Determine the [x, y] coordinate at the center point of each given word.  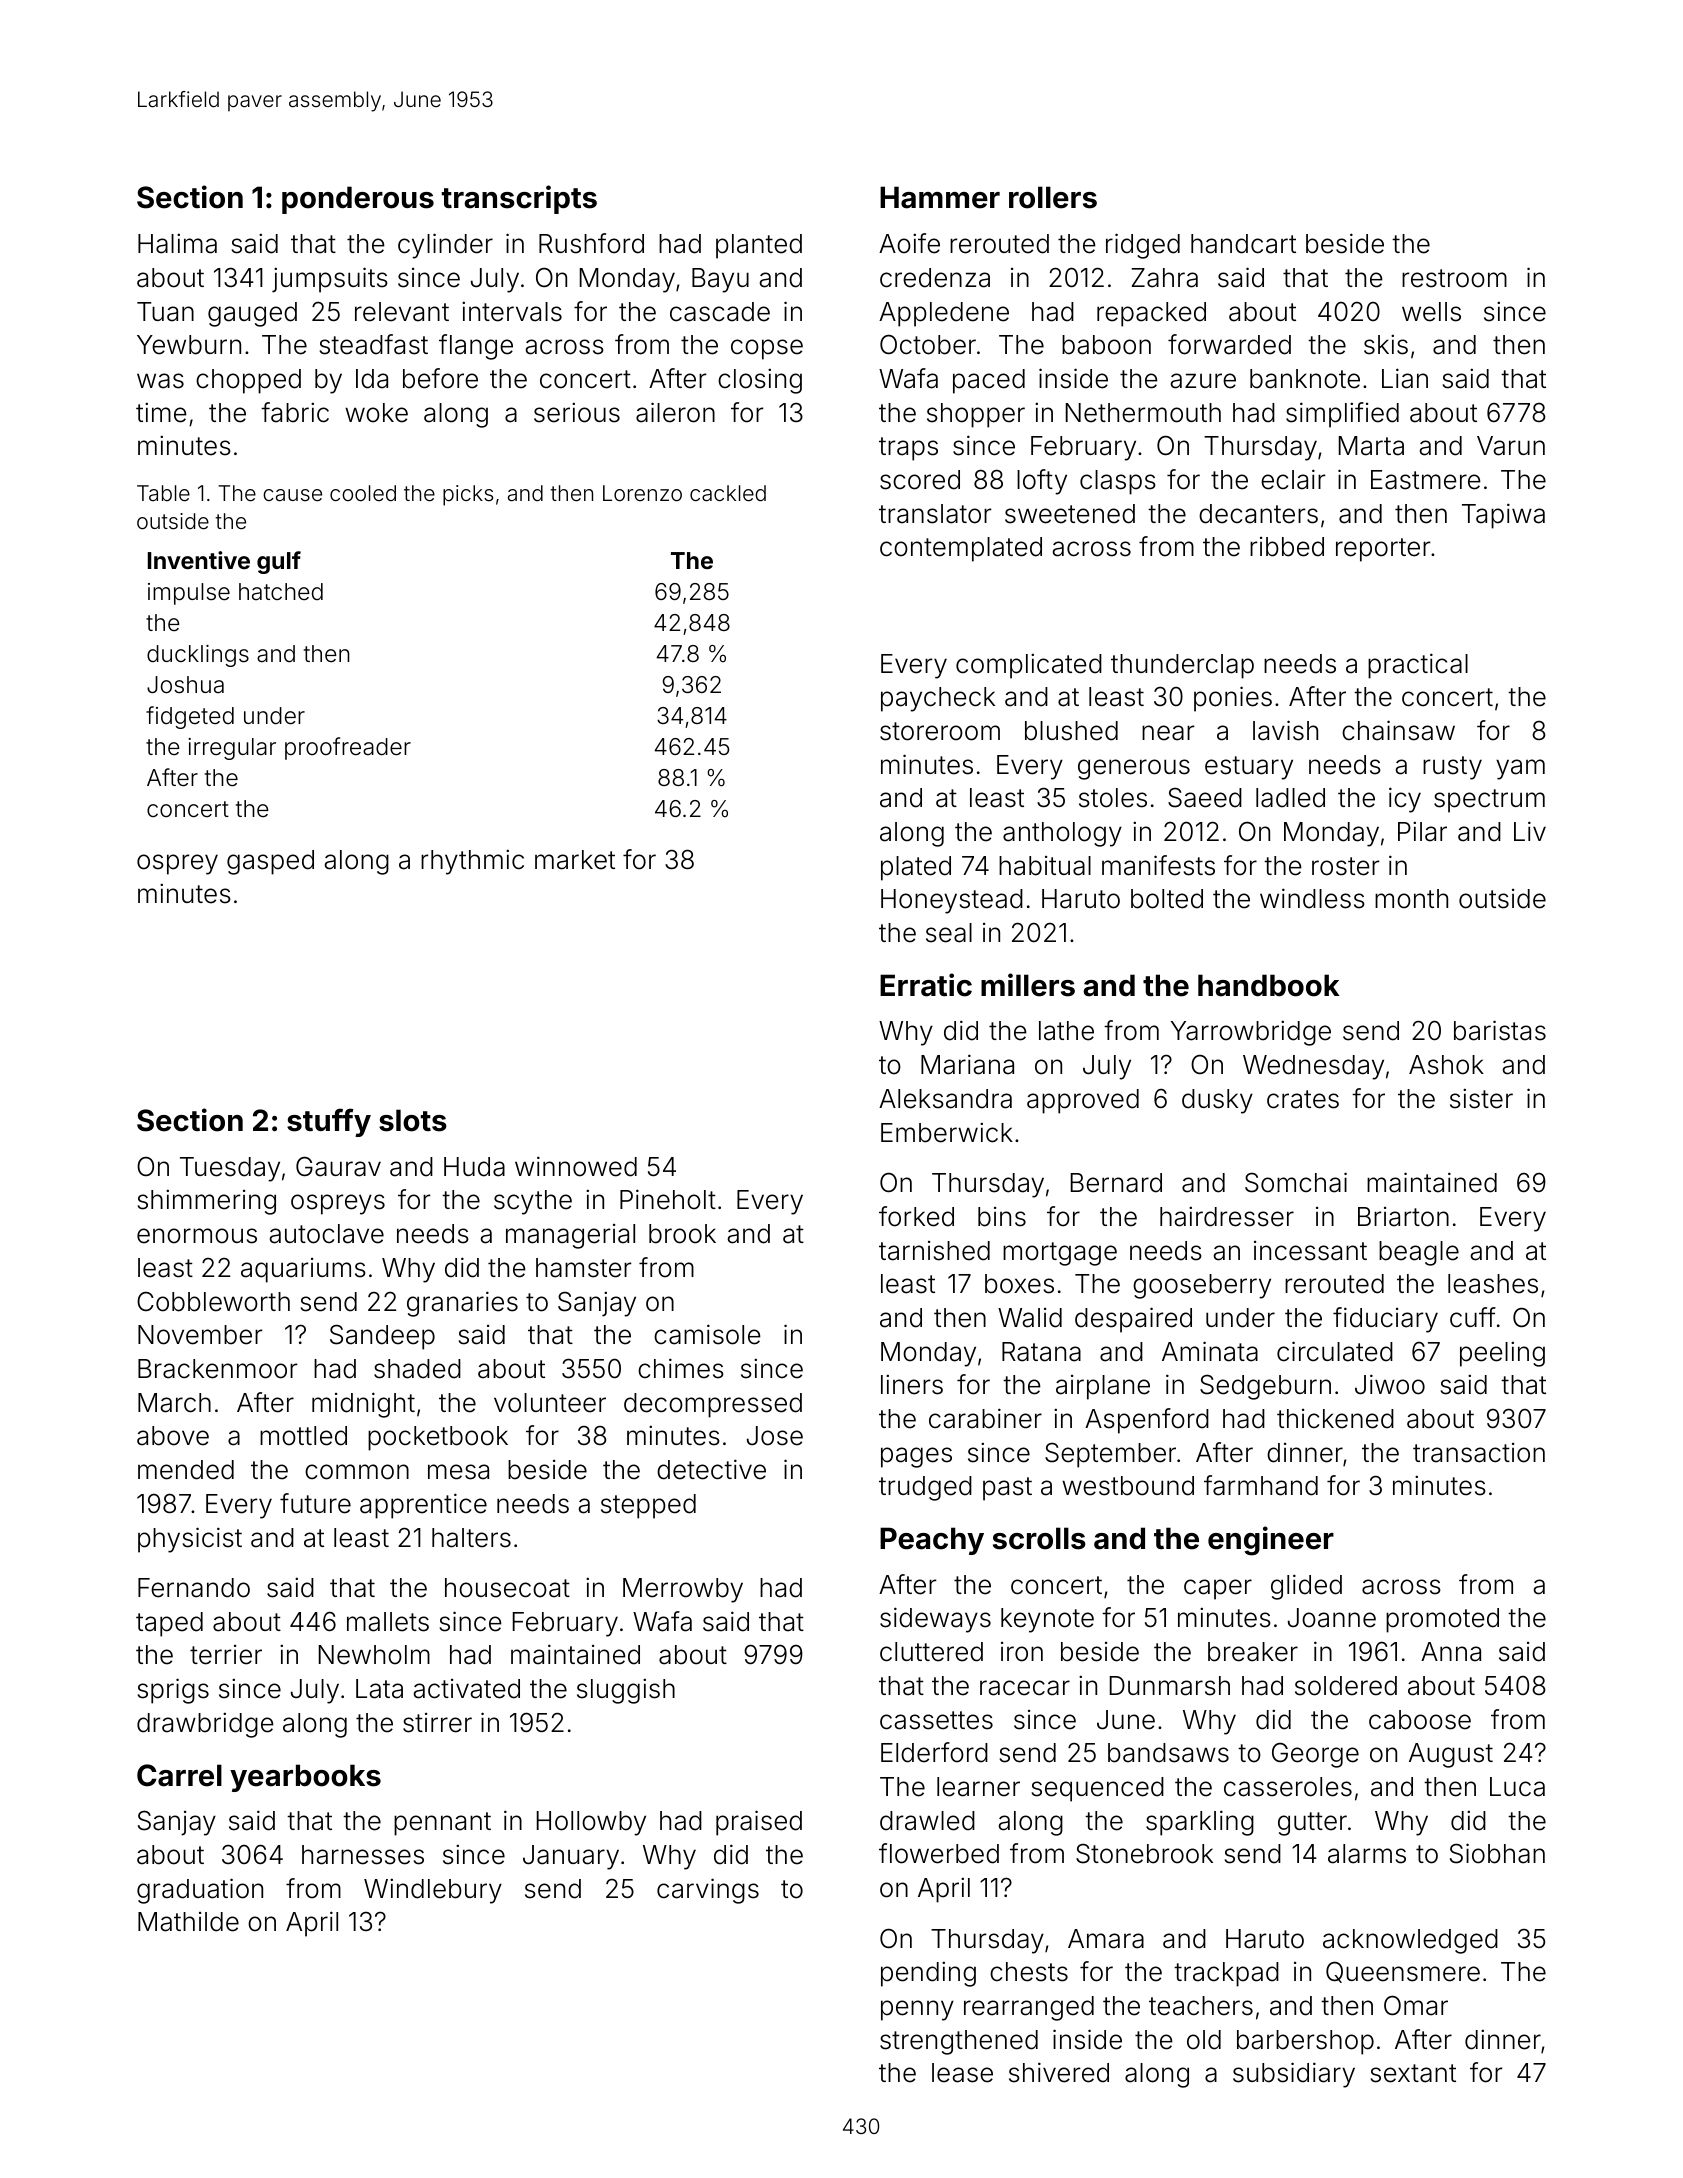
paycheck [938, 699]
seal [949, 933]
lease [962, 2073]
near [1168, 733]
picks [468, 495]
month [1411, 899]
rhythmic [472, 862]
